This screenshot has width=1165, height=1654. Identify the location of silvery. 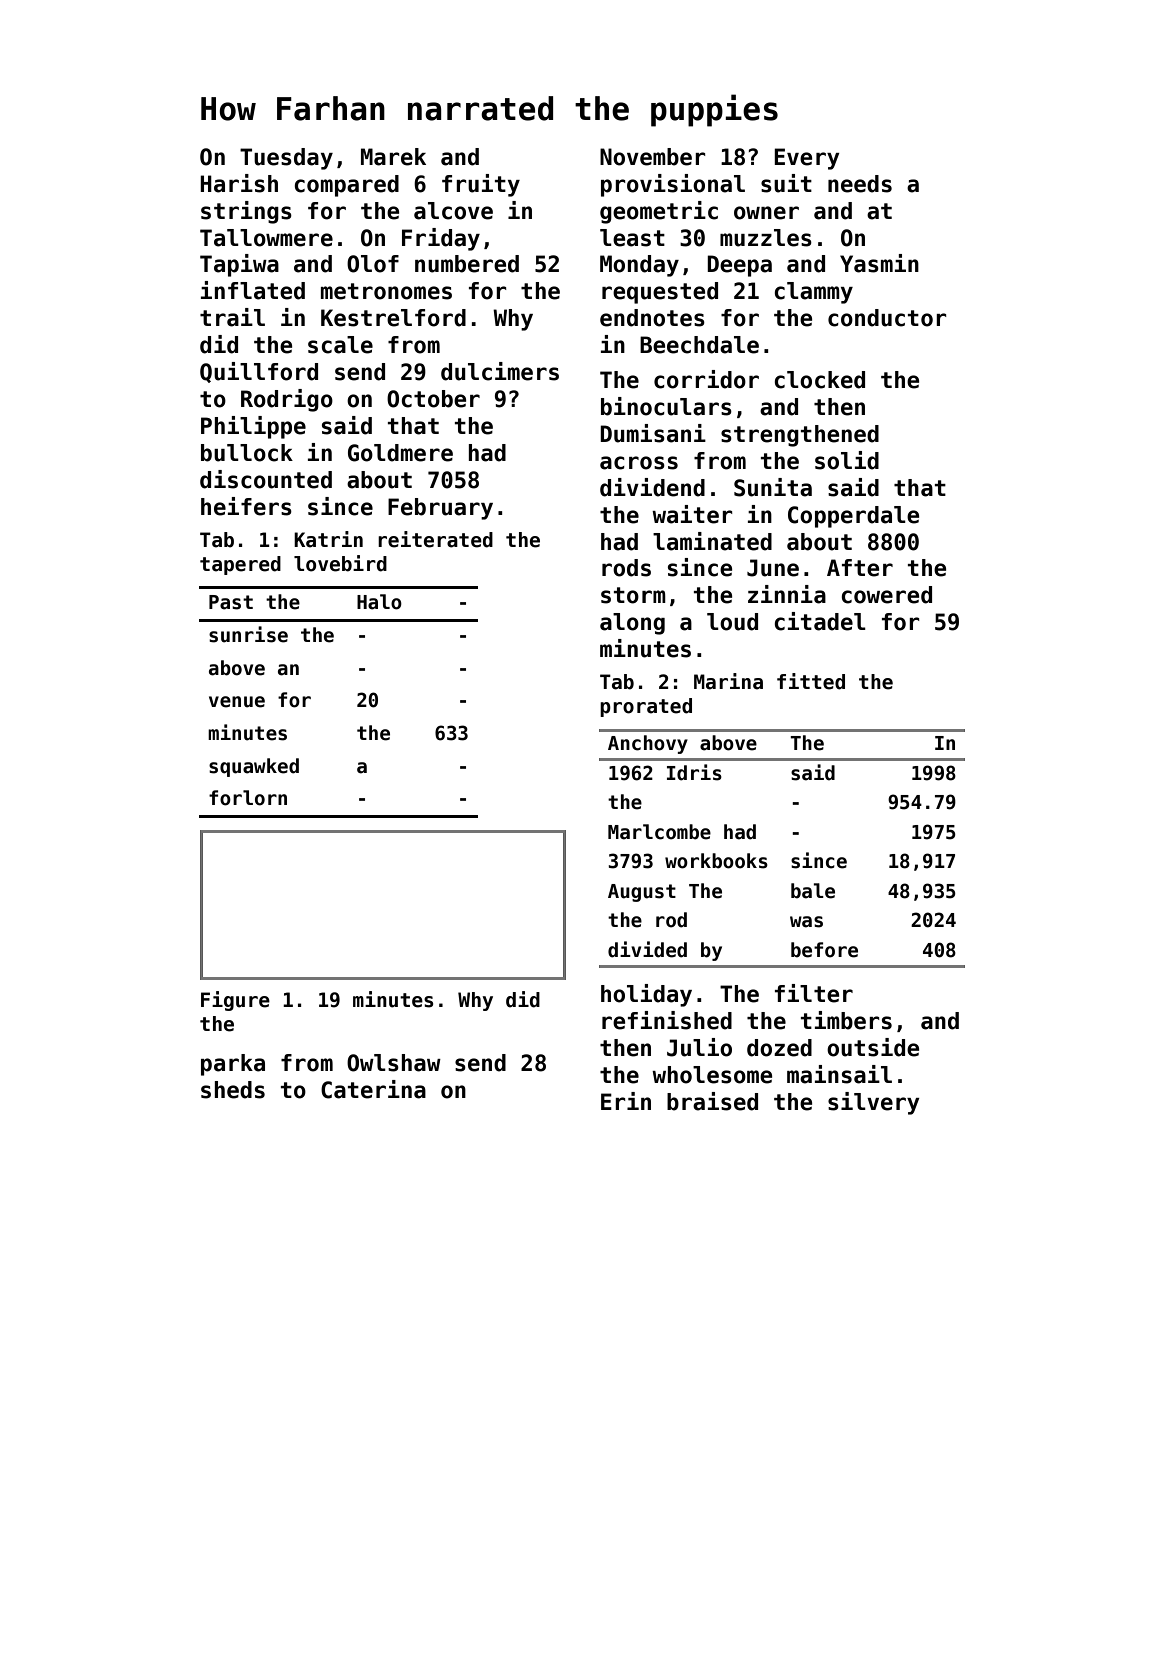
(874, 1103).
